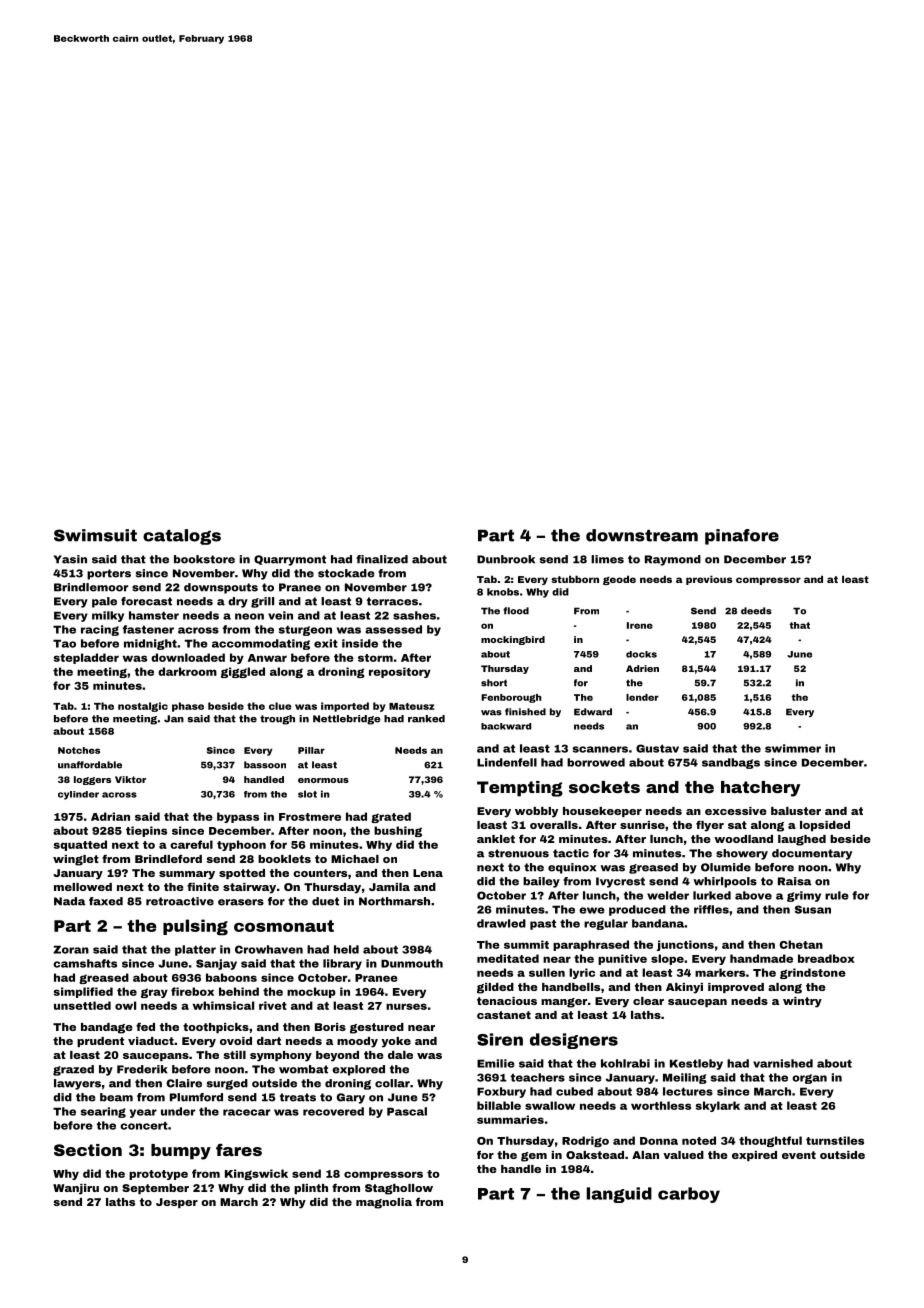 The width and height of the screenshot is (924, 1308). What do you see at coordinates (109, 574) in the screenshot?
I see `porters` at bounding box center [109, 574].
